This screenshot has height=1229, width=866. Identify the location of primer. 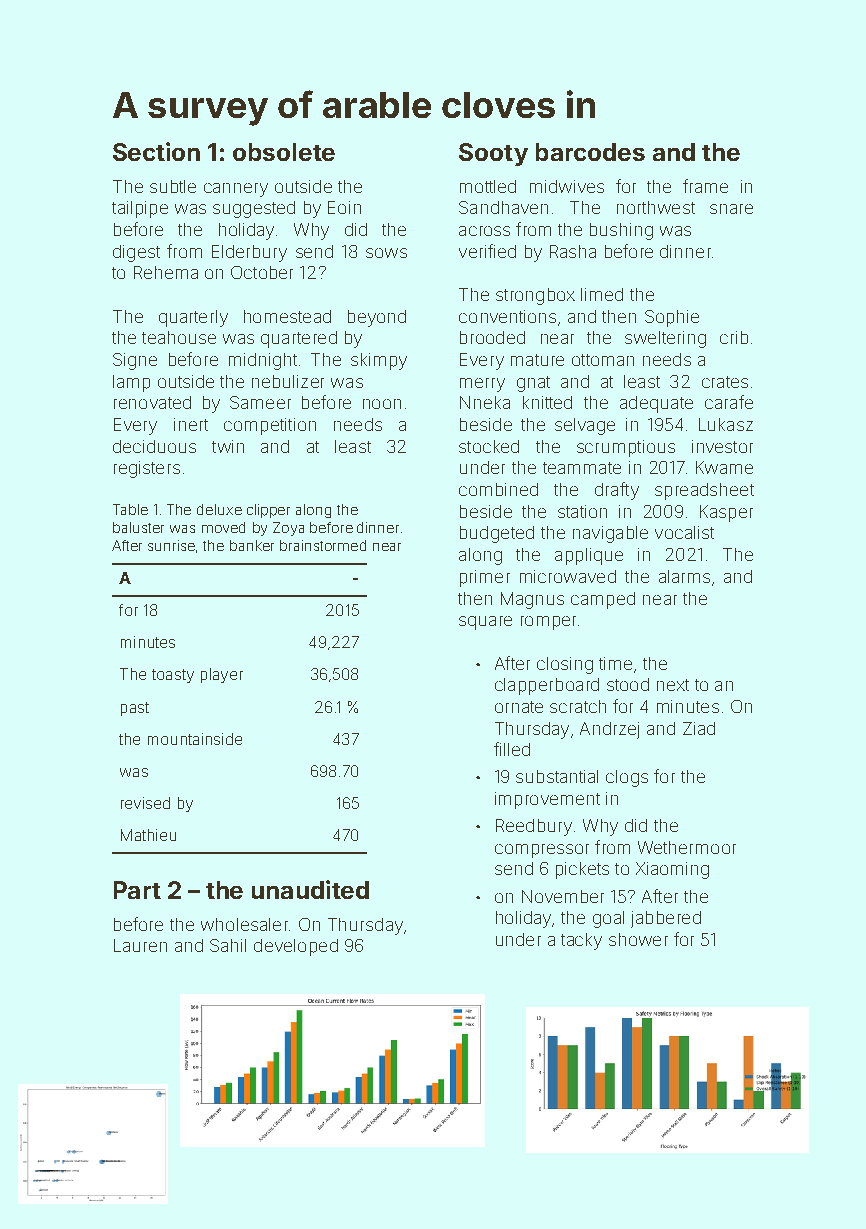
(485, 578).
